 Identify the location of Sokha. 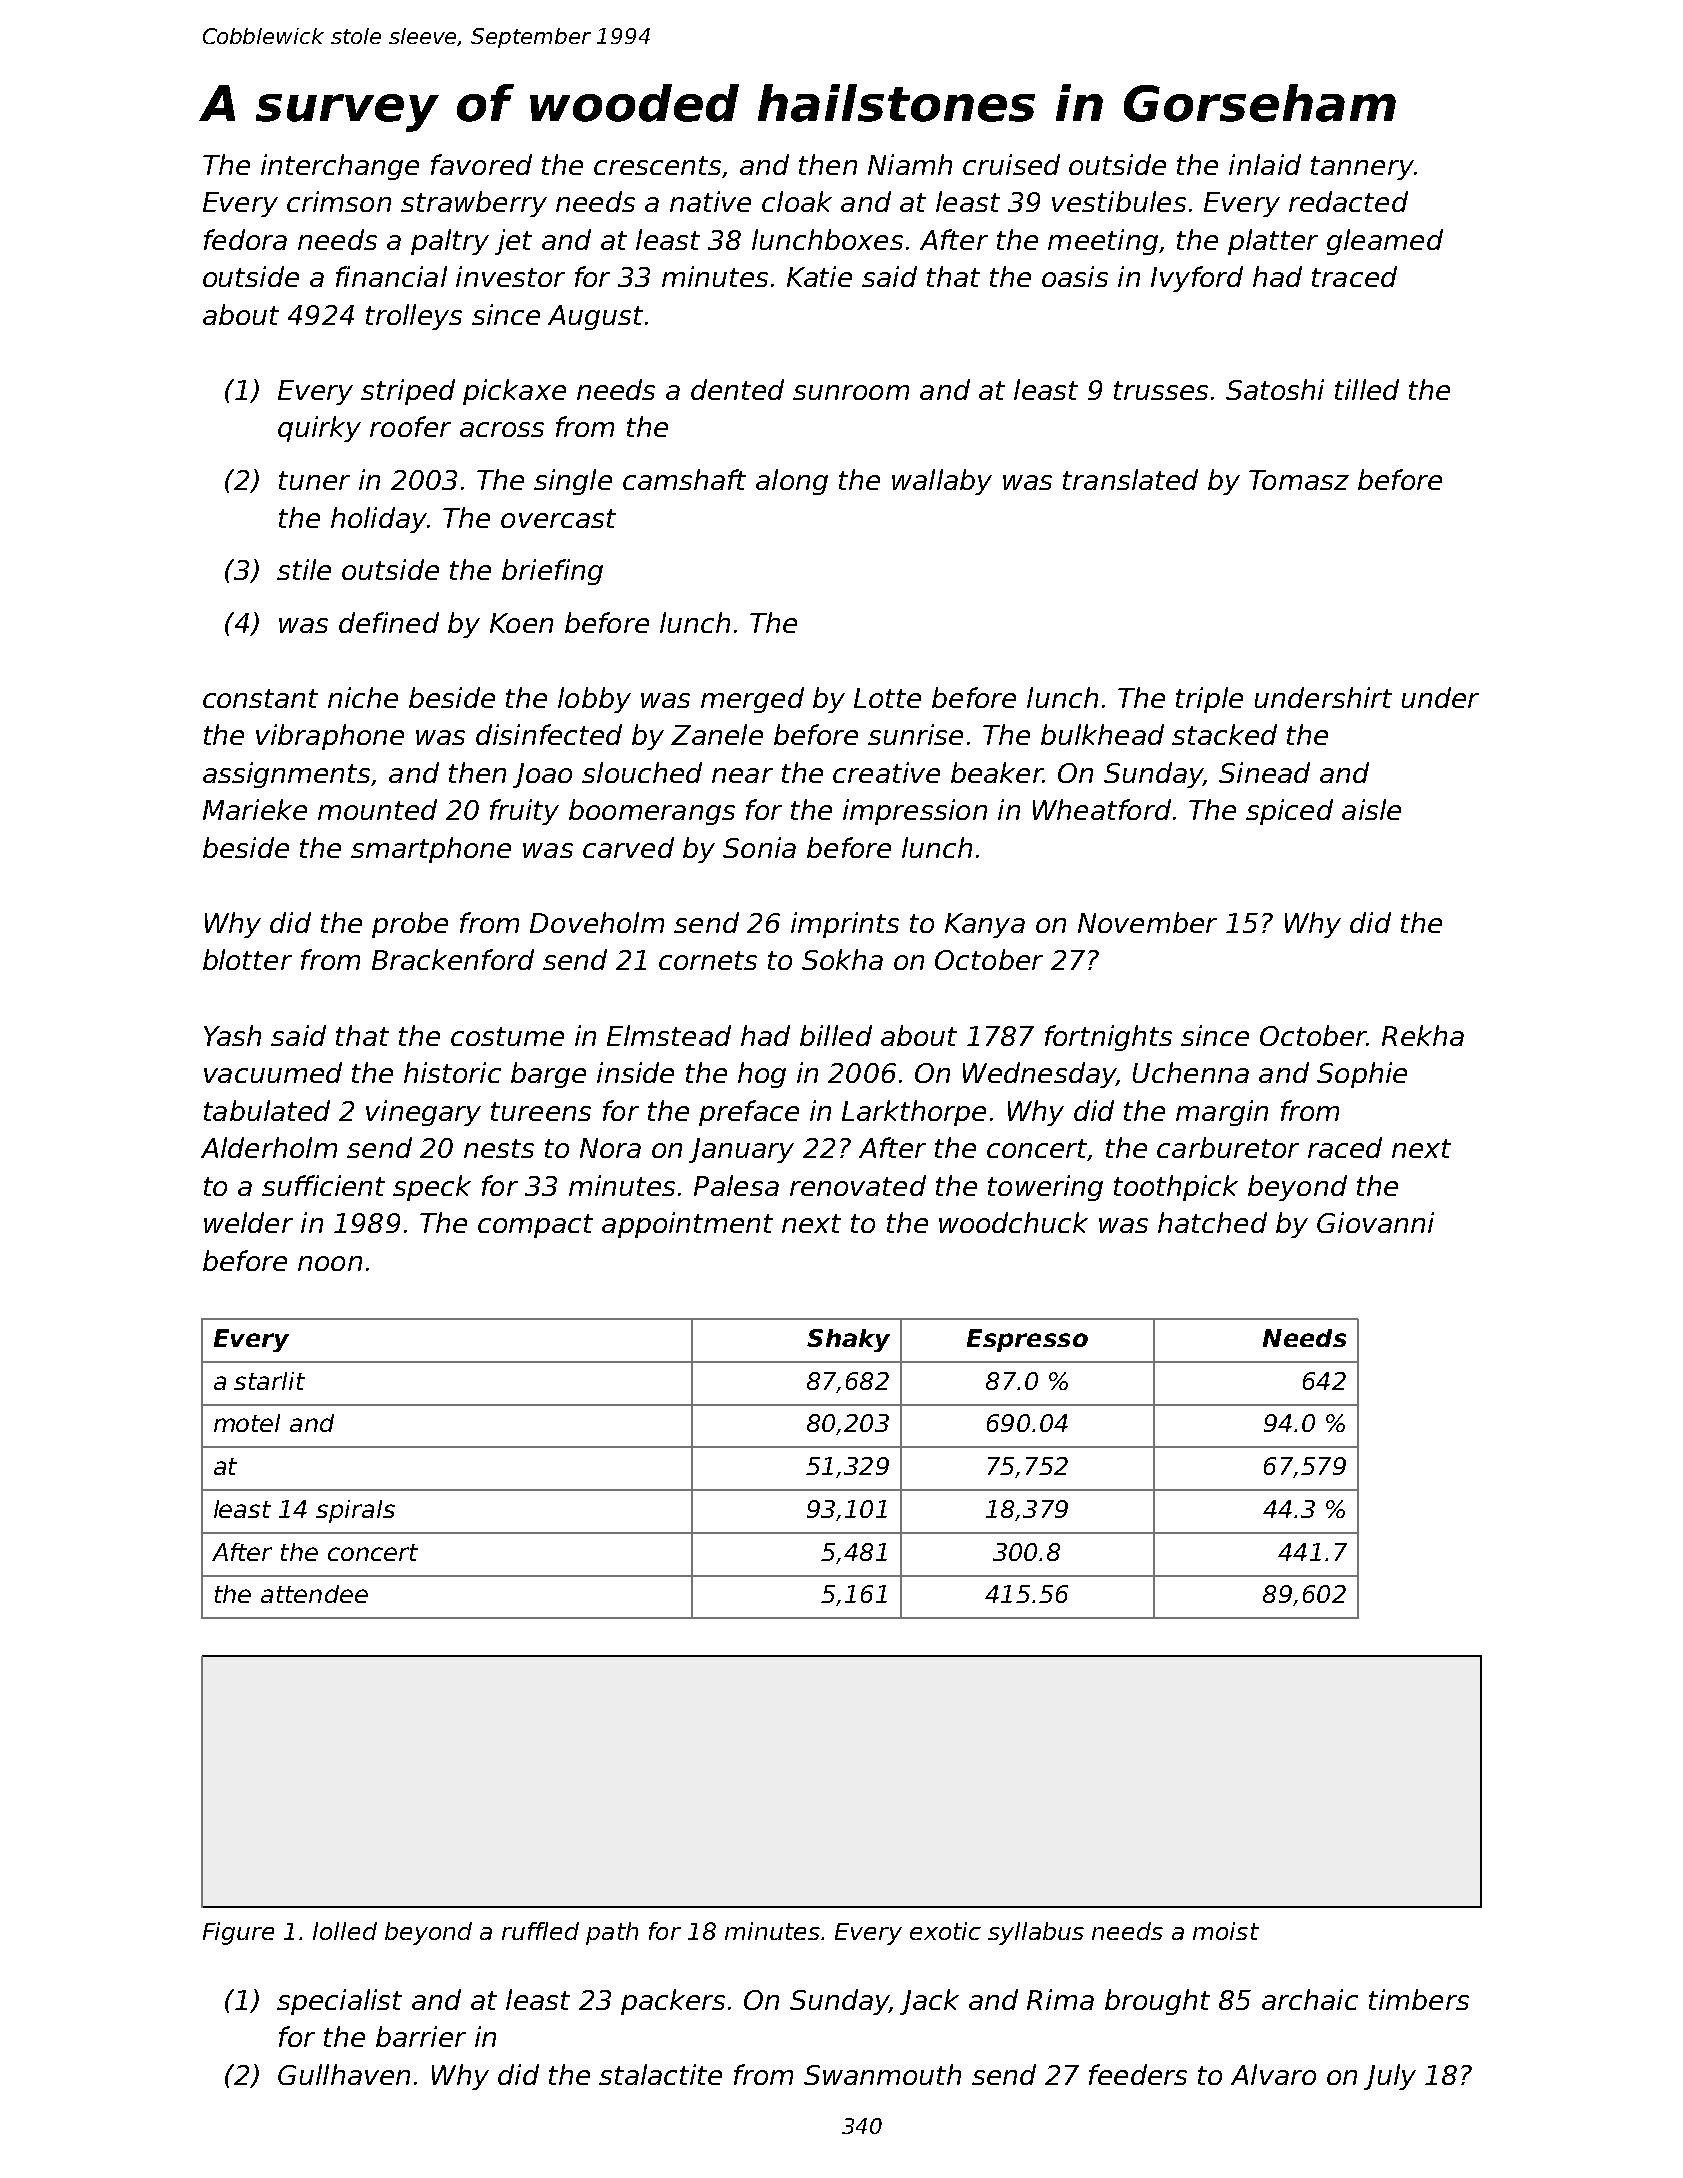
(842, 959).
